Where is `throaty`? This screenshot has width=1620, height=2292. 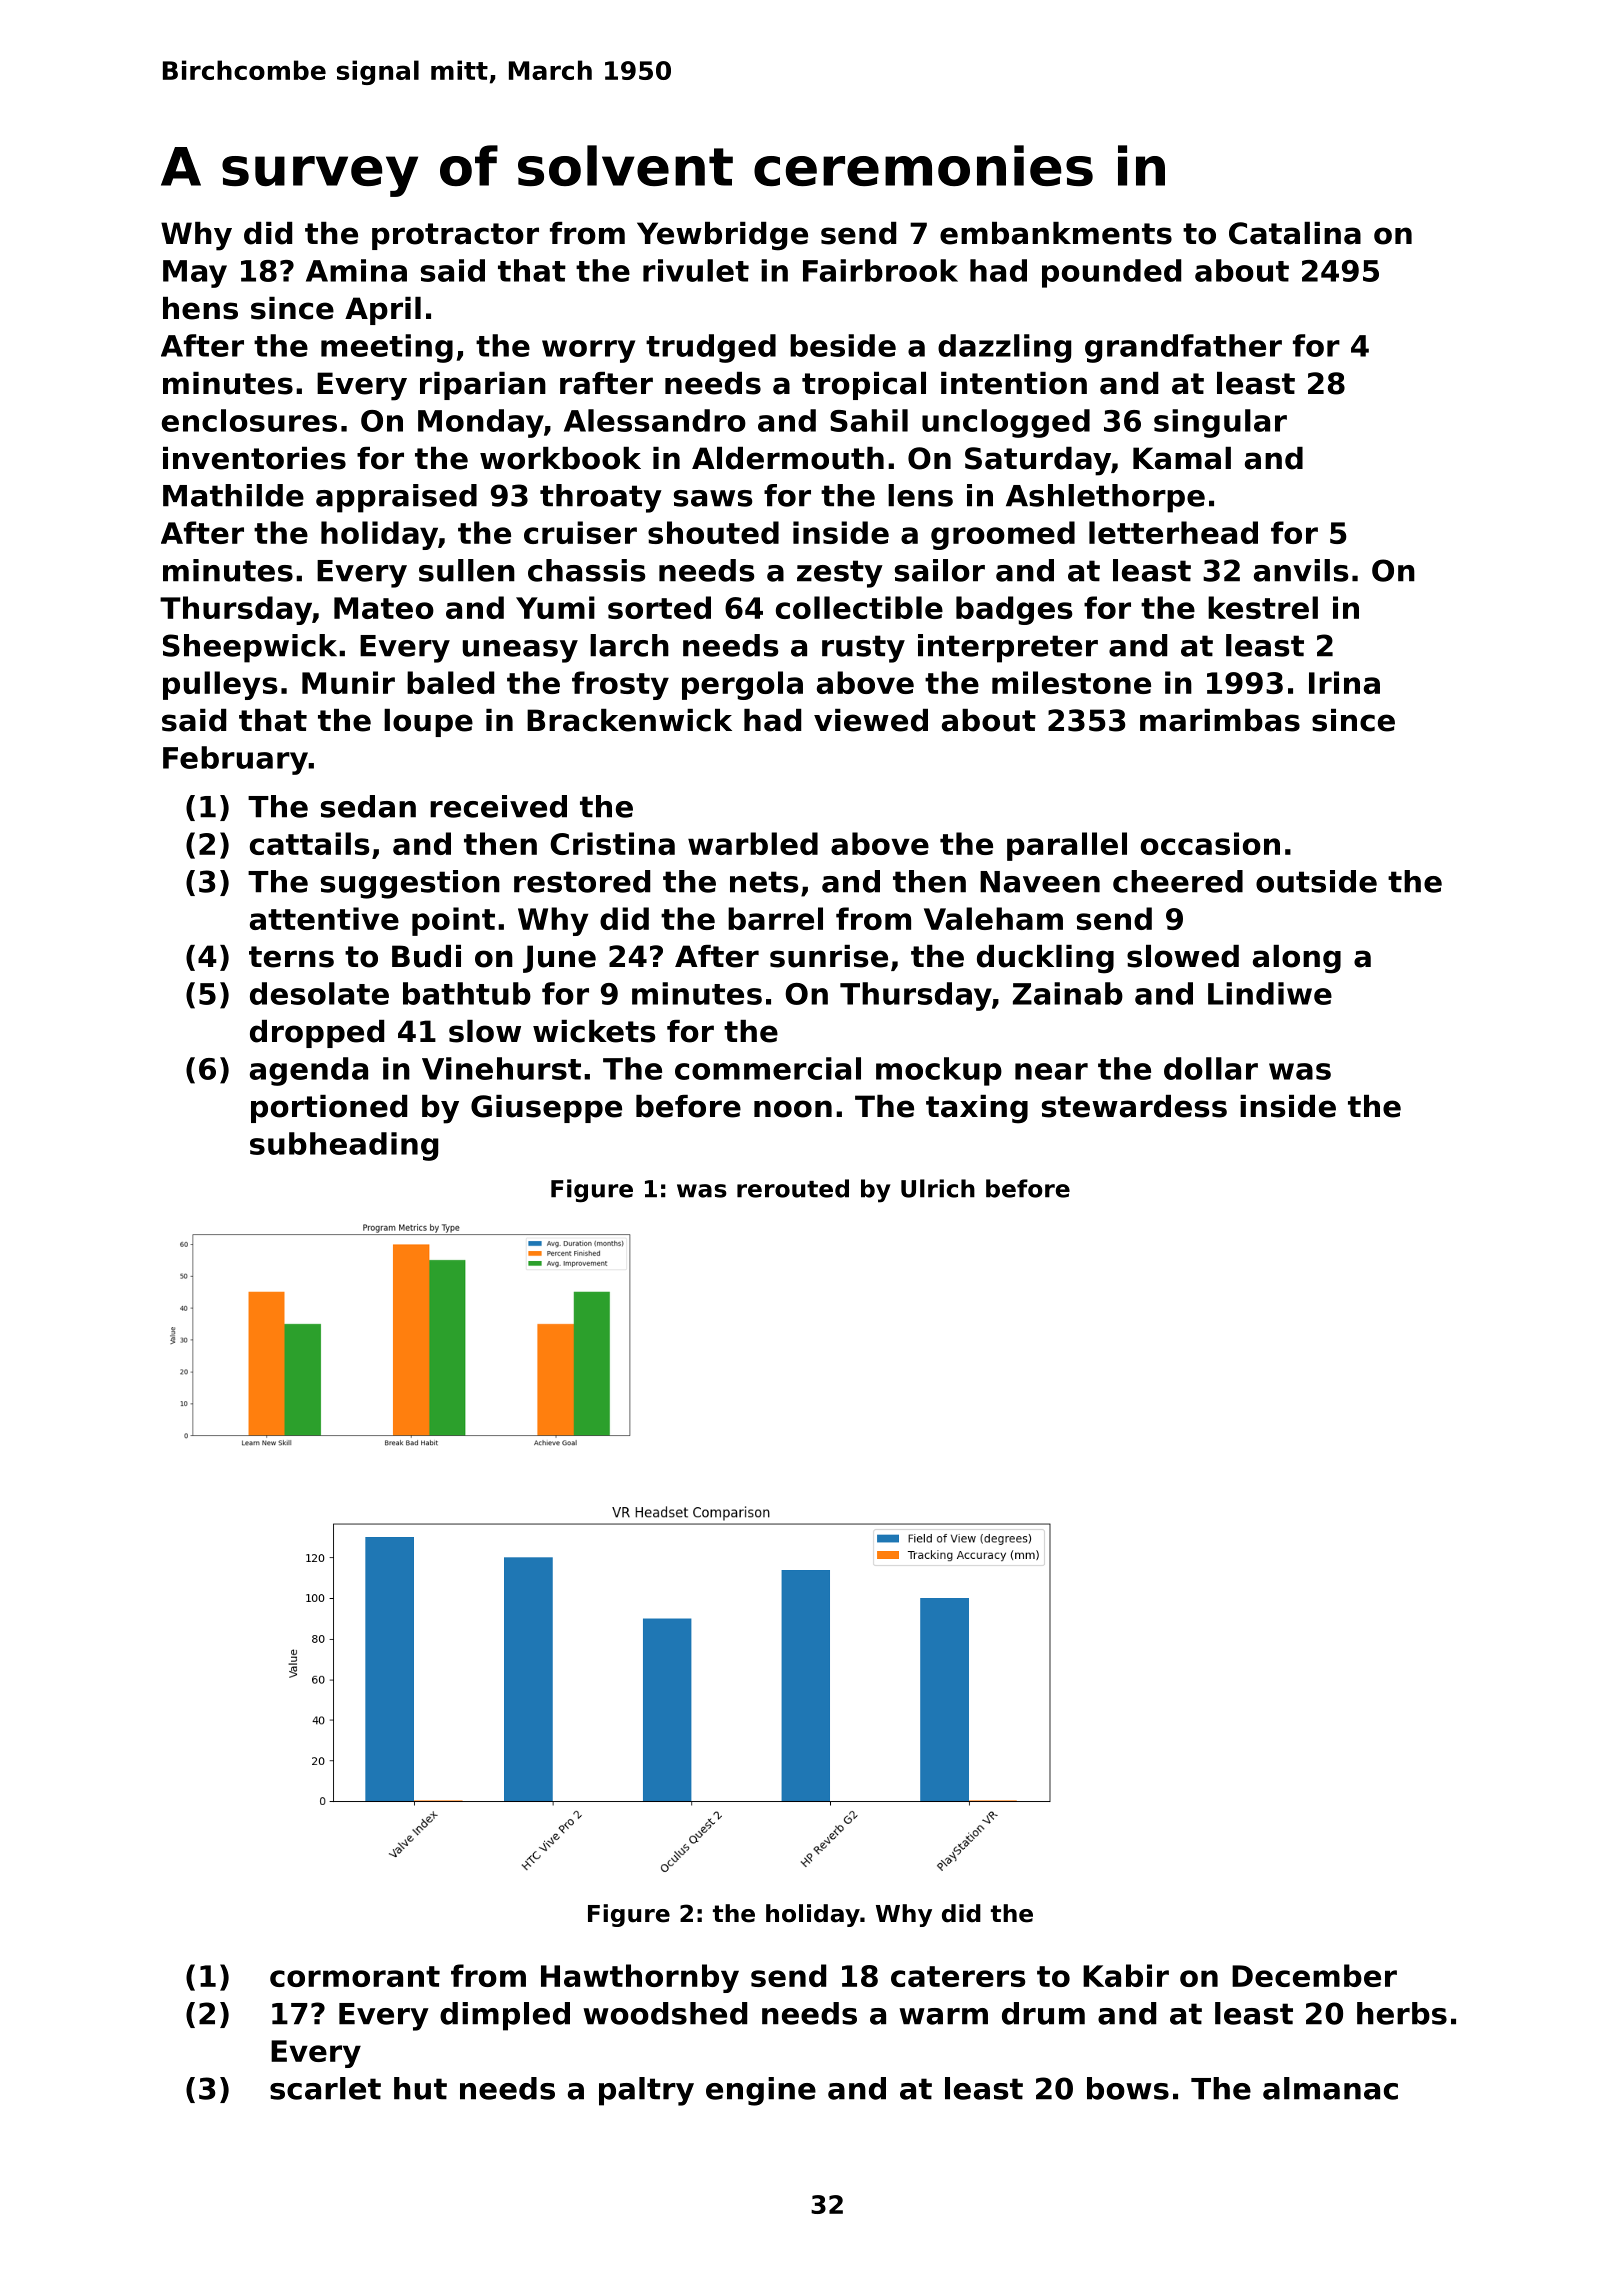
throaty is located at coordinates (601, 498).
